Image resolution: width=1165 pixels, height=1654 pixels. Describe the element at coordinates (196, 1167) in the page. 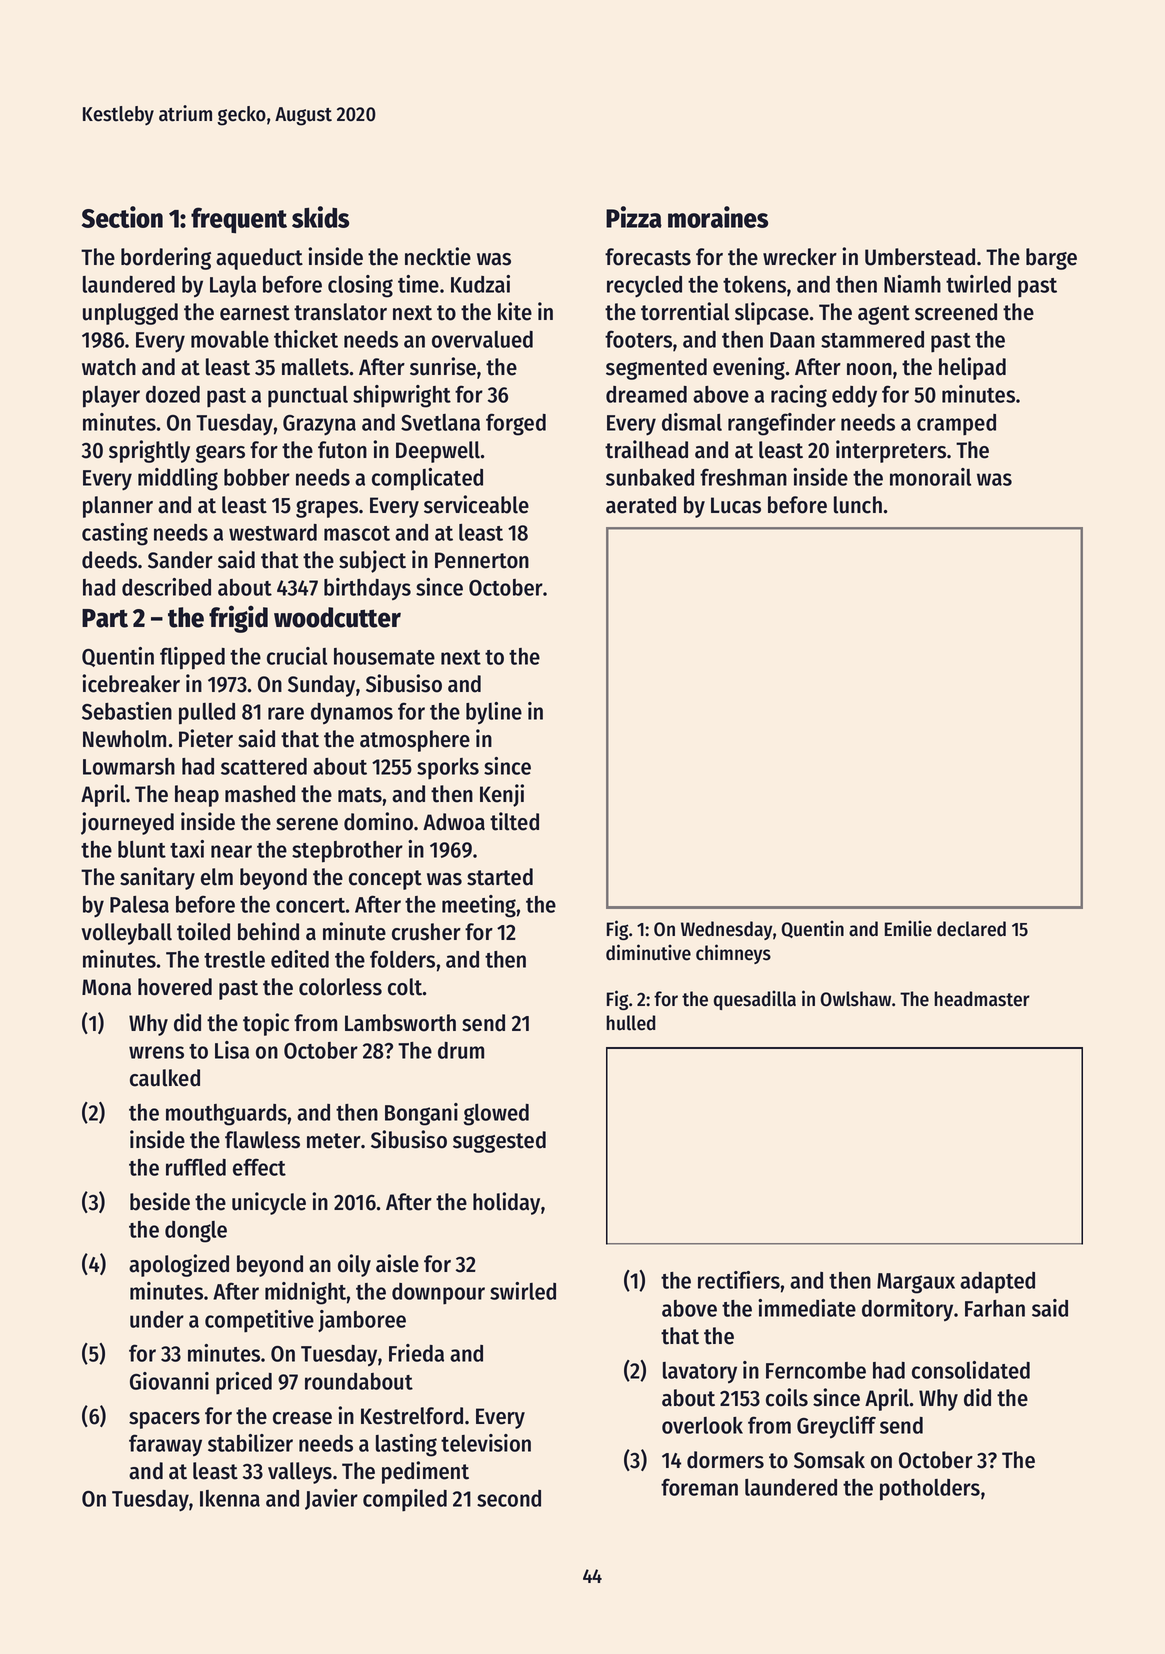

I see `ruffled` at that location.
